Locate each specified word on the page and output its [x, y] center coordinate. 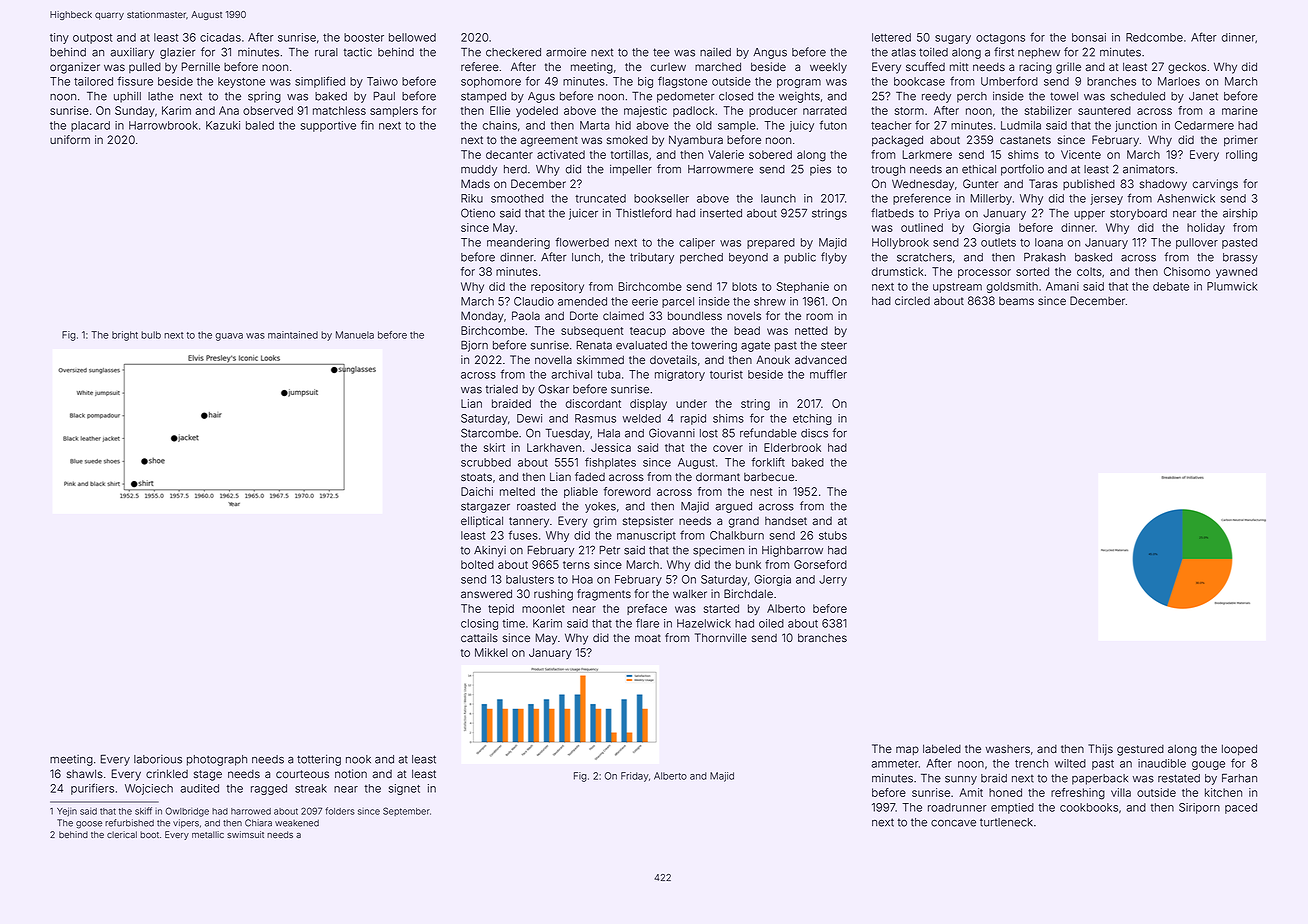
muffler [828, 374]
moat [648, 638]
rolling [1241, 156]
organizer [75, 68]
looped [1239, 749]
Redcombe [1154, 37]
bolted [477, 564]
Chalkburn [737, 535]
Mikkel [491, 652]
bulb [151, 335]
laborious [158, 759]
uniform [70, 139]
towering [714, 346]
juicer [583, 214]
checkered [513, 52]
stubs [833, 535]
